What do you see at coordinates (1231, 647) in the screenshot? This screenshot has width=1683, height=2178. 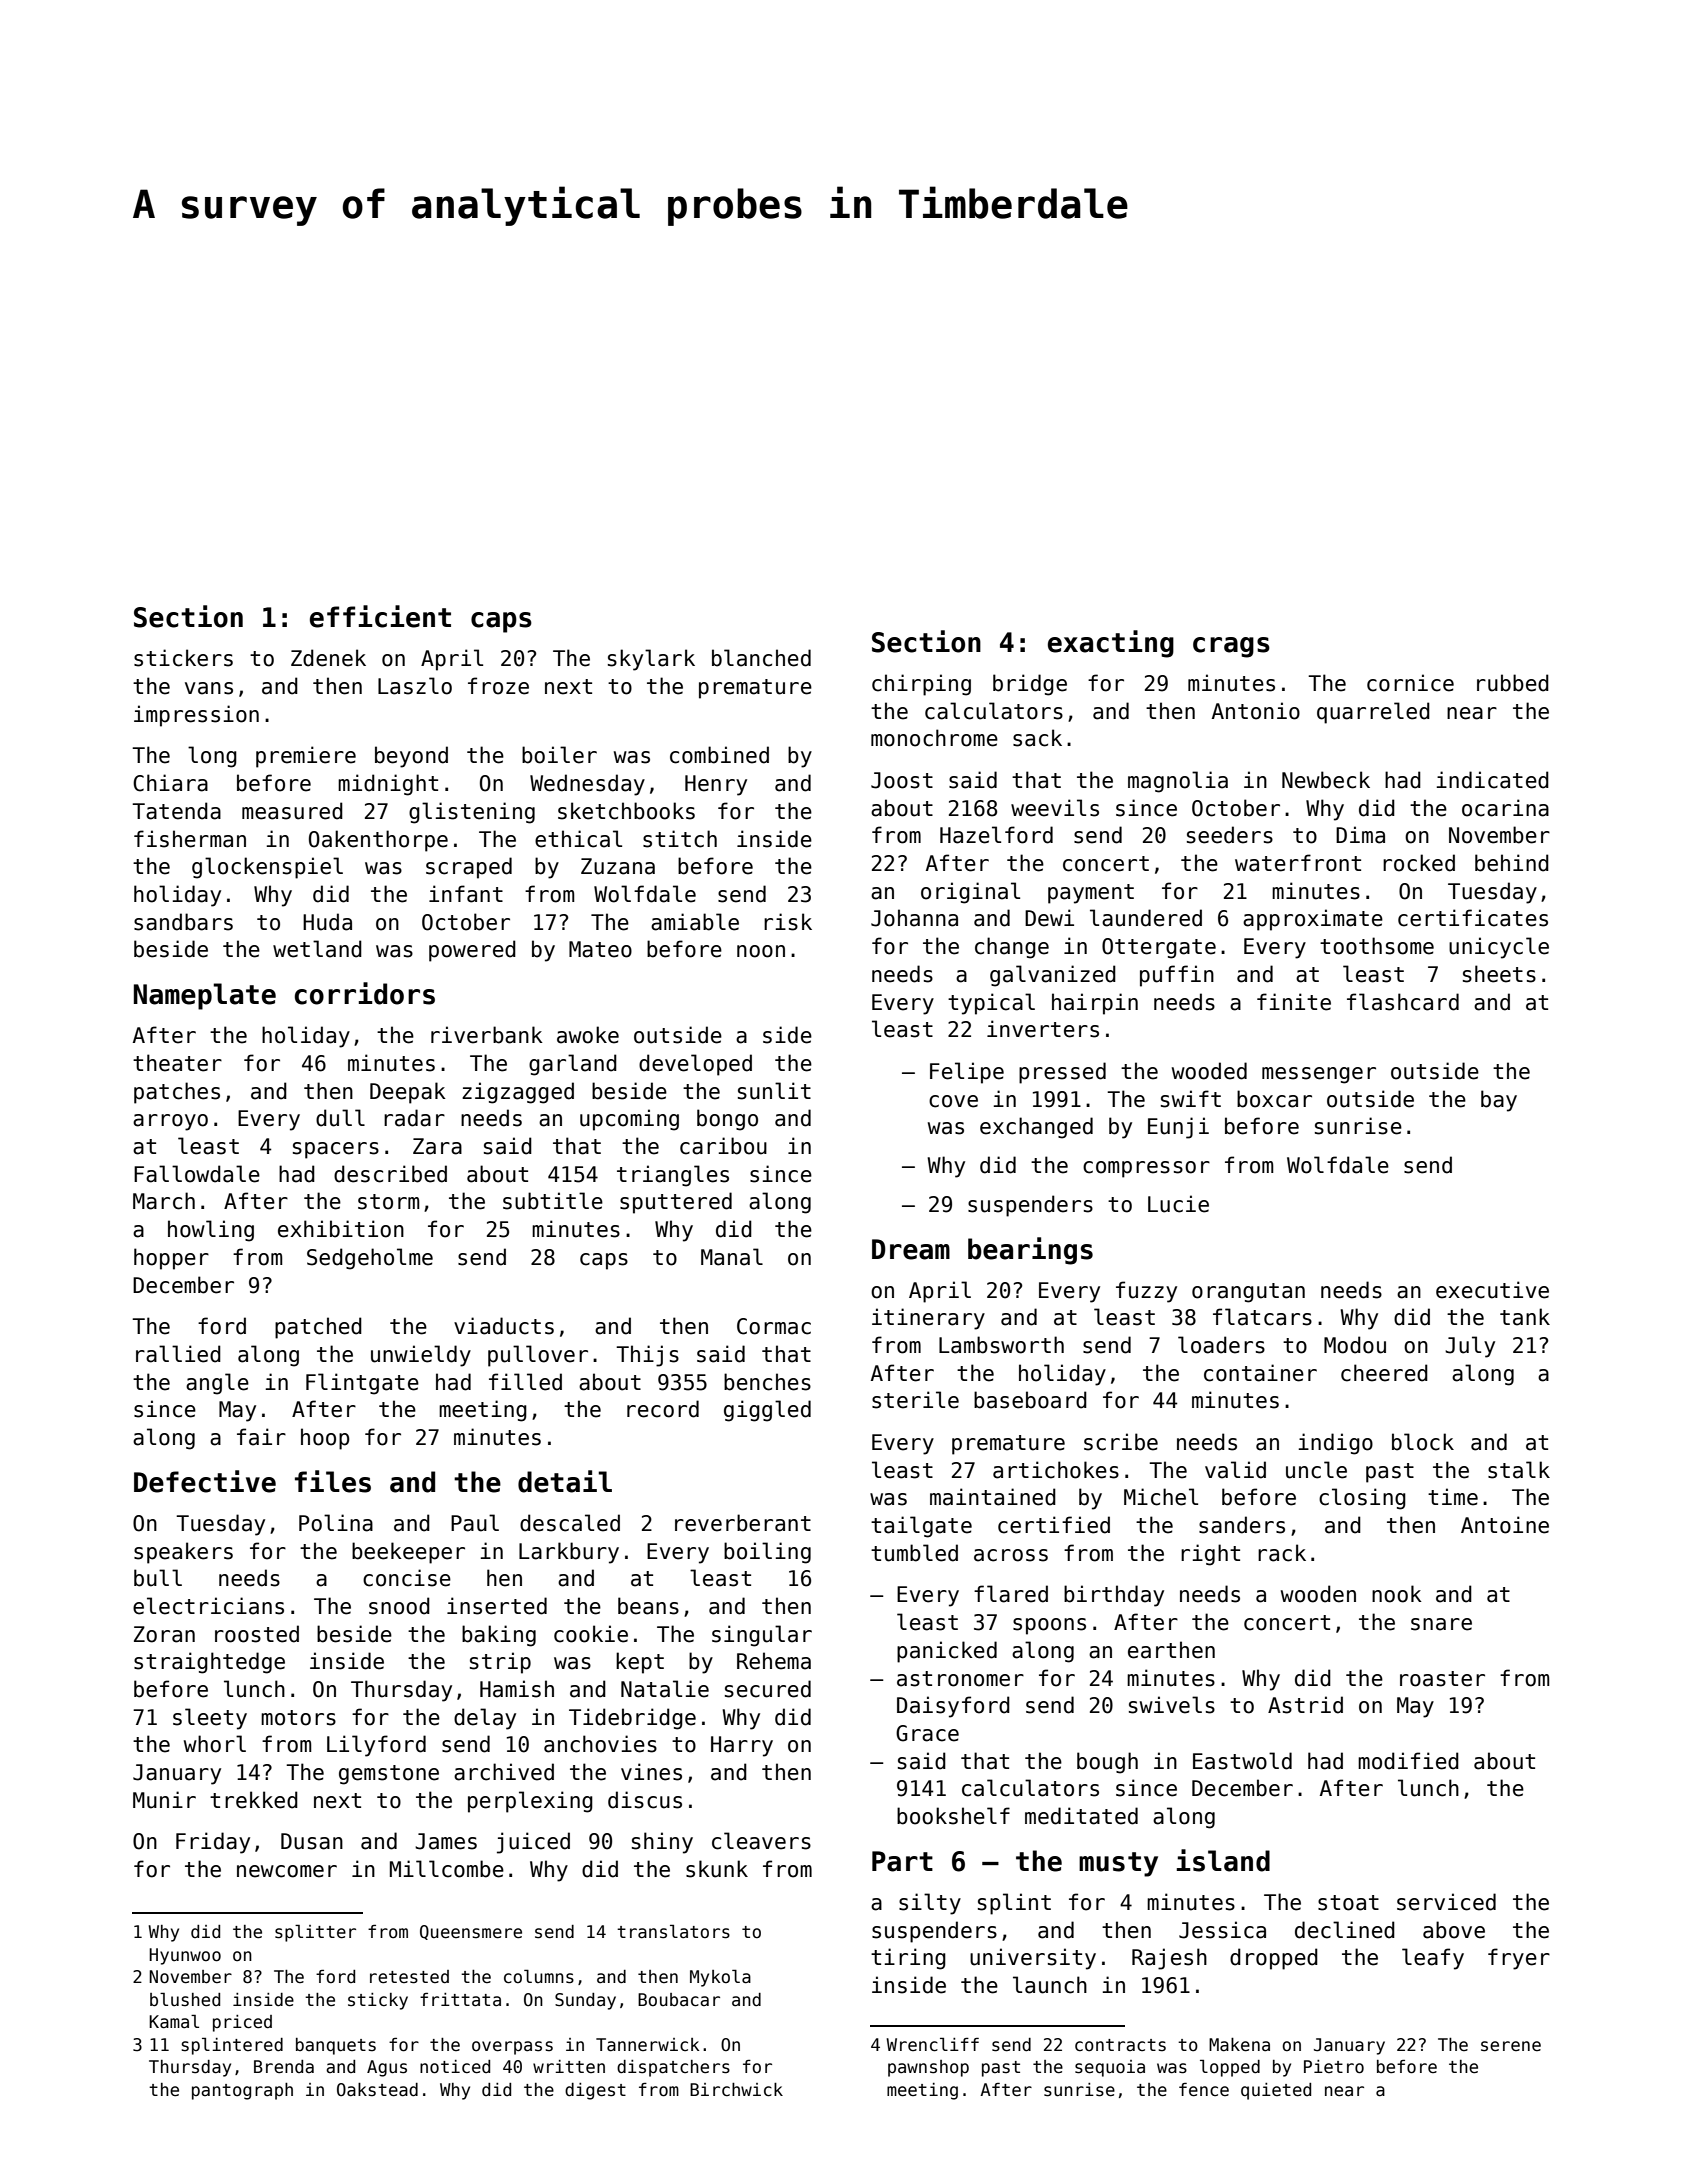 I see `crags` at bounding box center [1231, 647].
